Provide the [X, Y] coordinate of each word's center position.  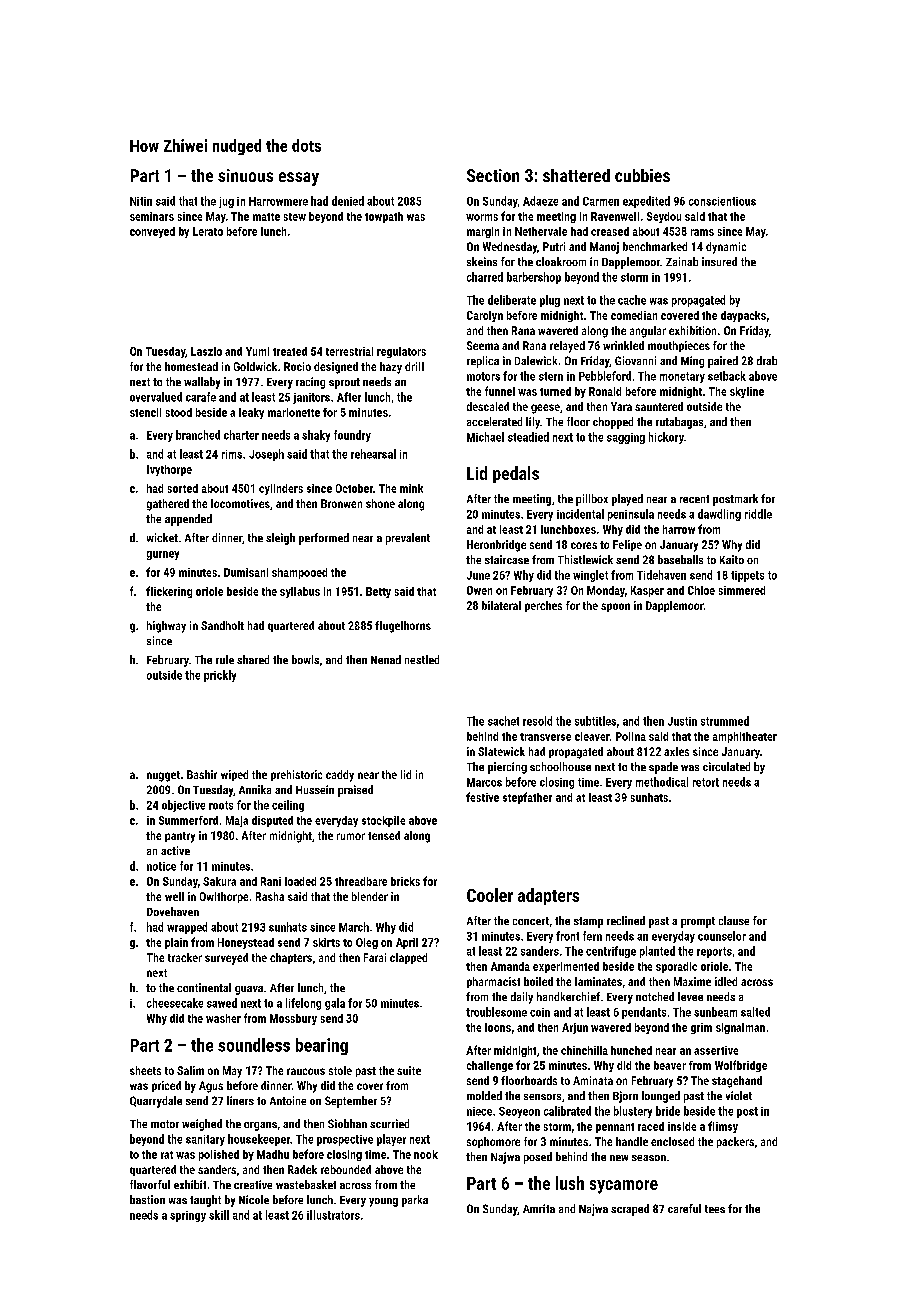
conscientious [722, 201]
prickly [220, 676]
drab [767, 360]
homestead [191, 366]
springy [188, 1216]
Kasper [647, 591]
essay [299, 179]
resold [537, 721]
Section [493, 175]
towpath [384, 217]
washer [223, 1018]
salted [755, 1012]
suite [409, 1070]
